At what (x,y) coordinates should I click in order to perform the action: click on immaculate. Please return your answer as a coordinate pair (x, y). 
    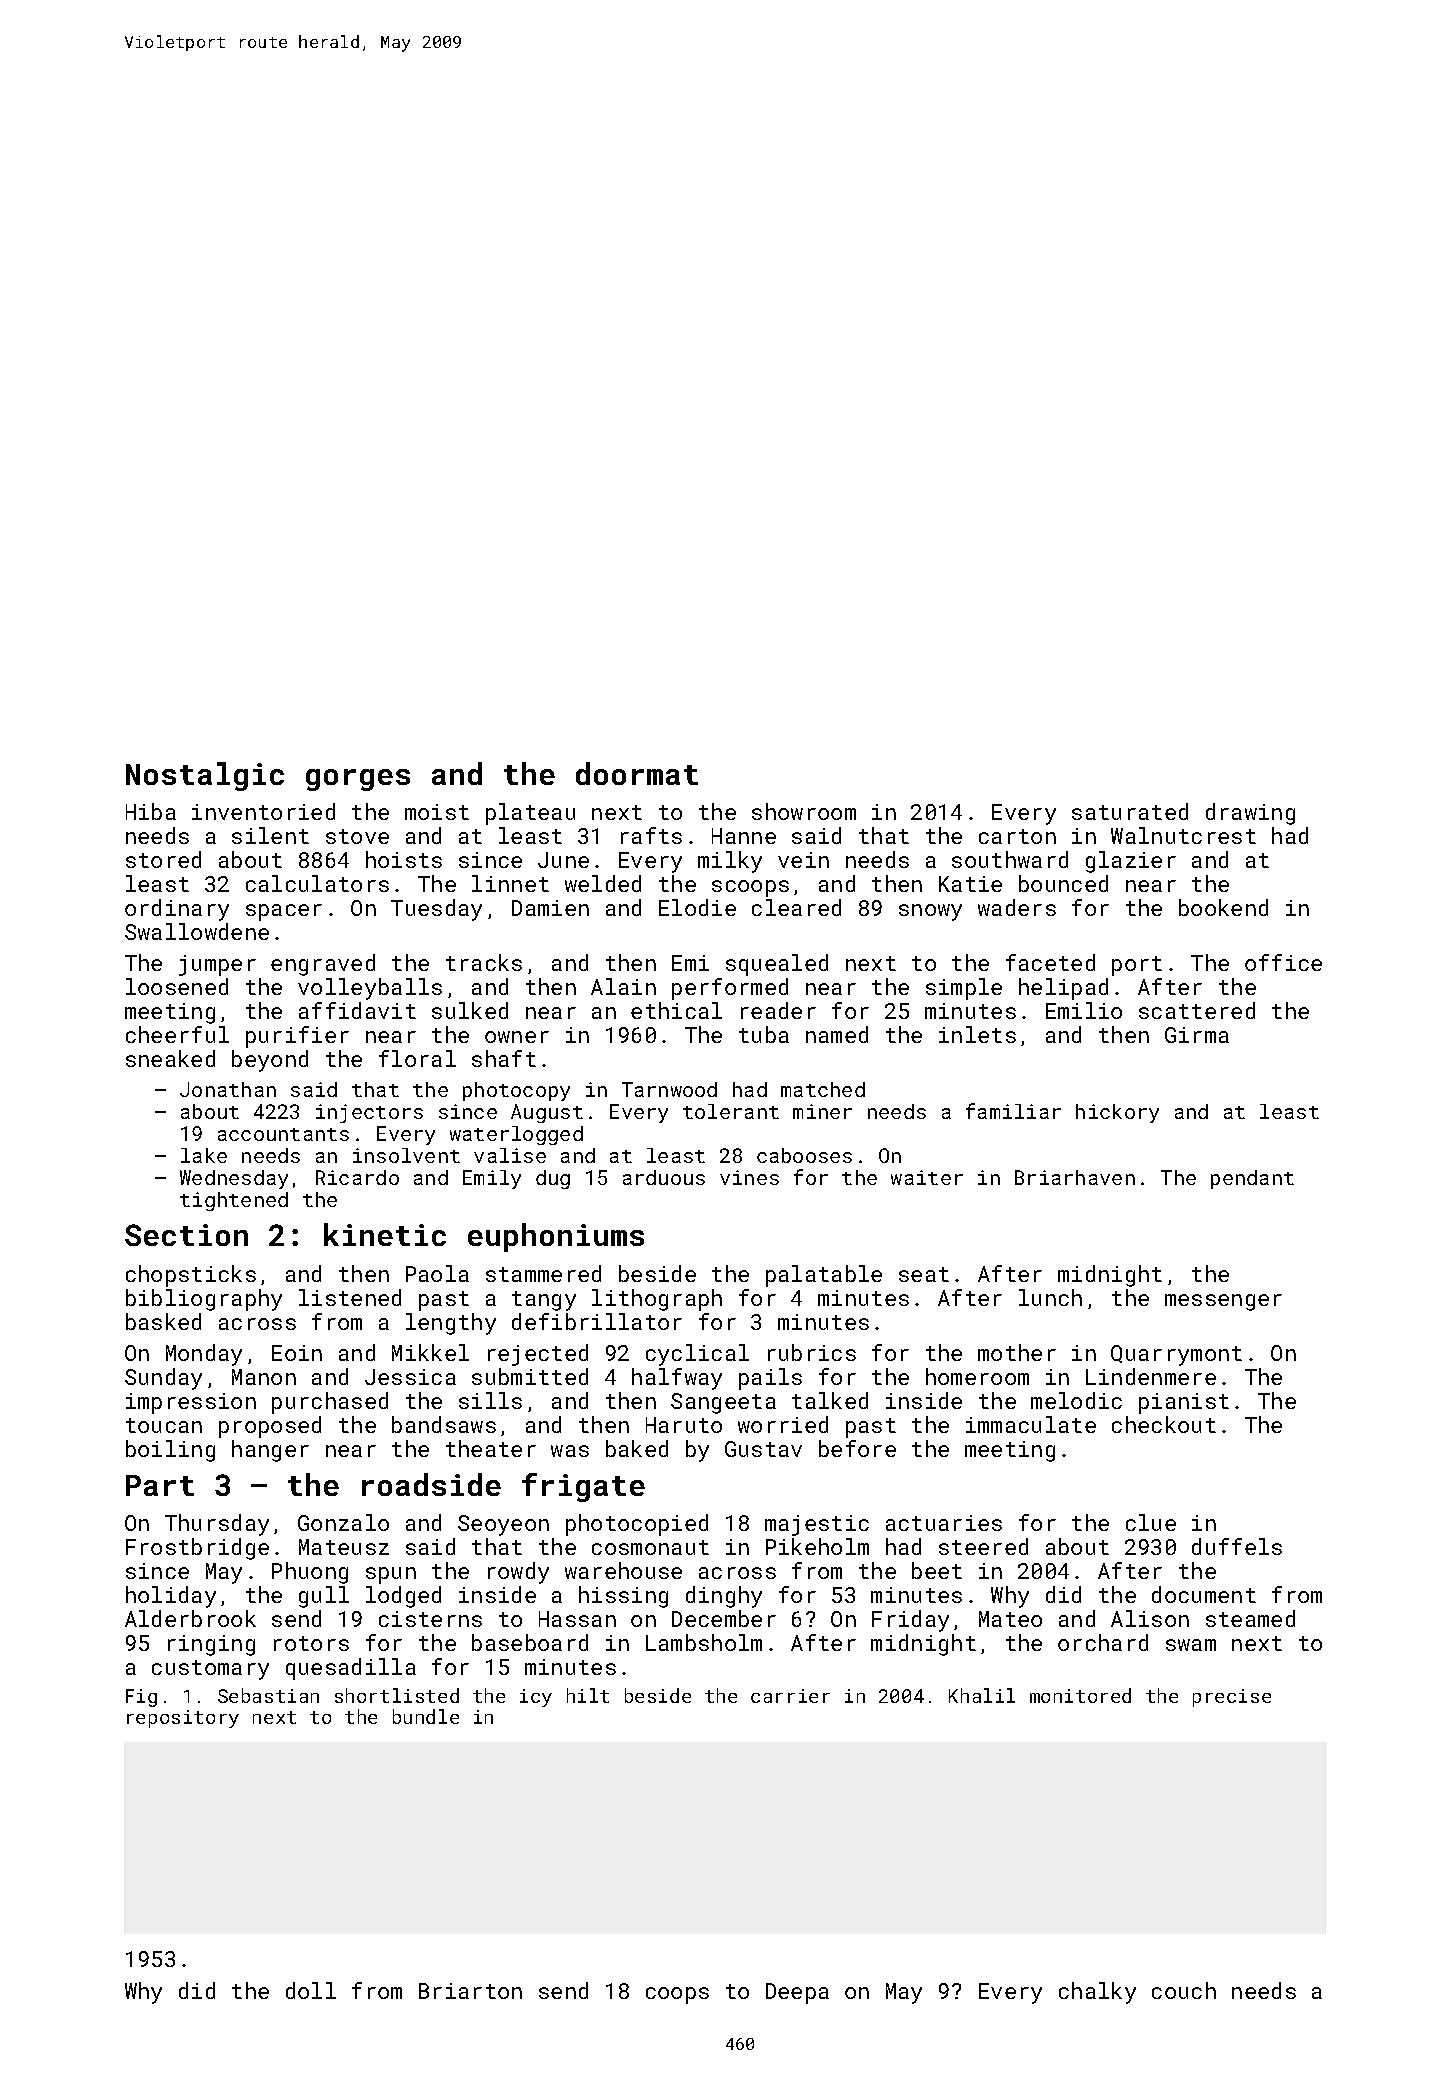
    Looking at the image, I should click on (1031, 1424).
